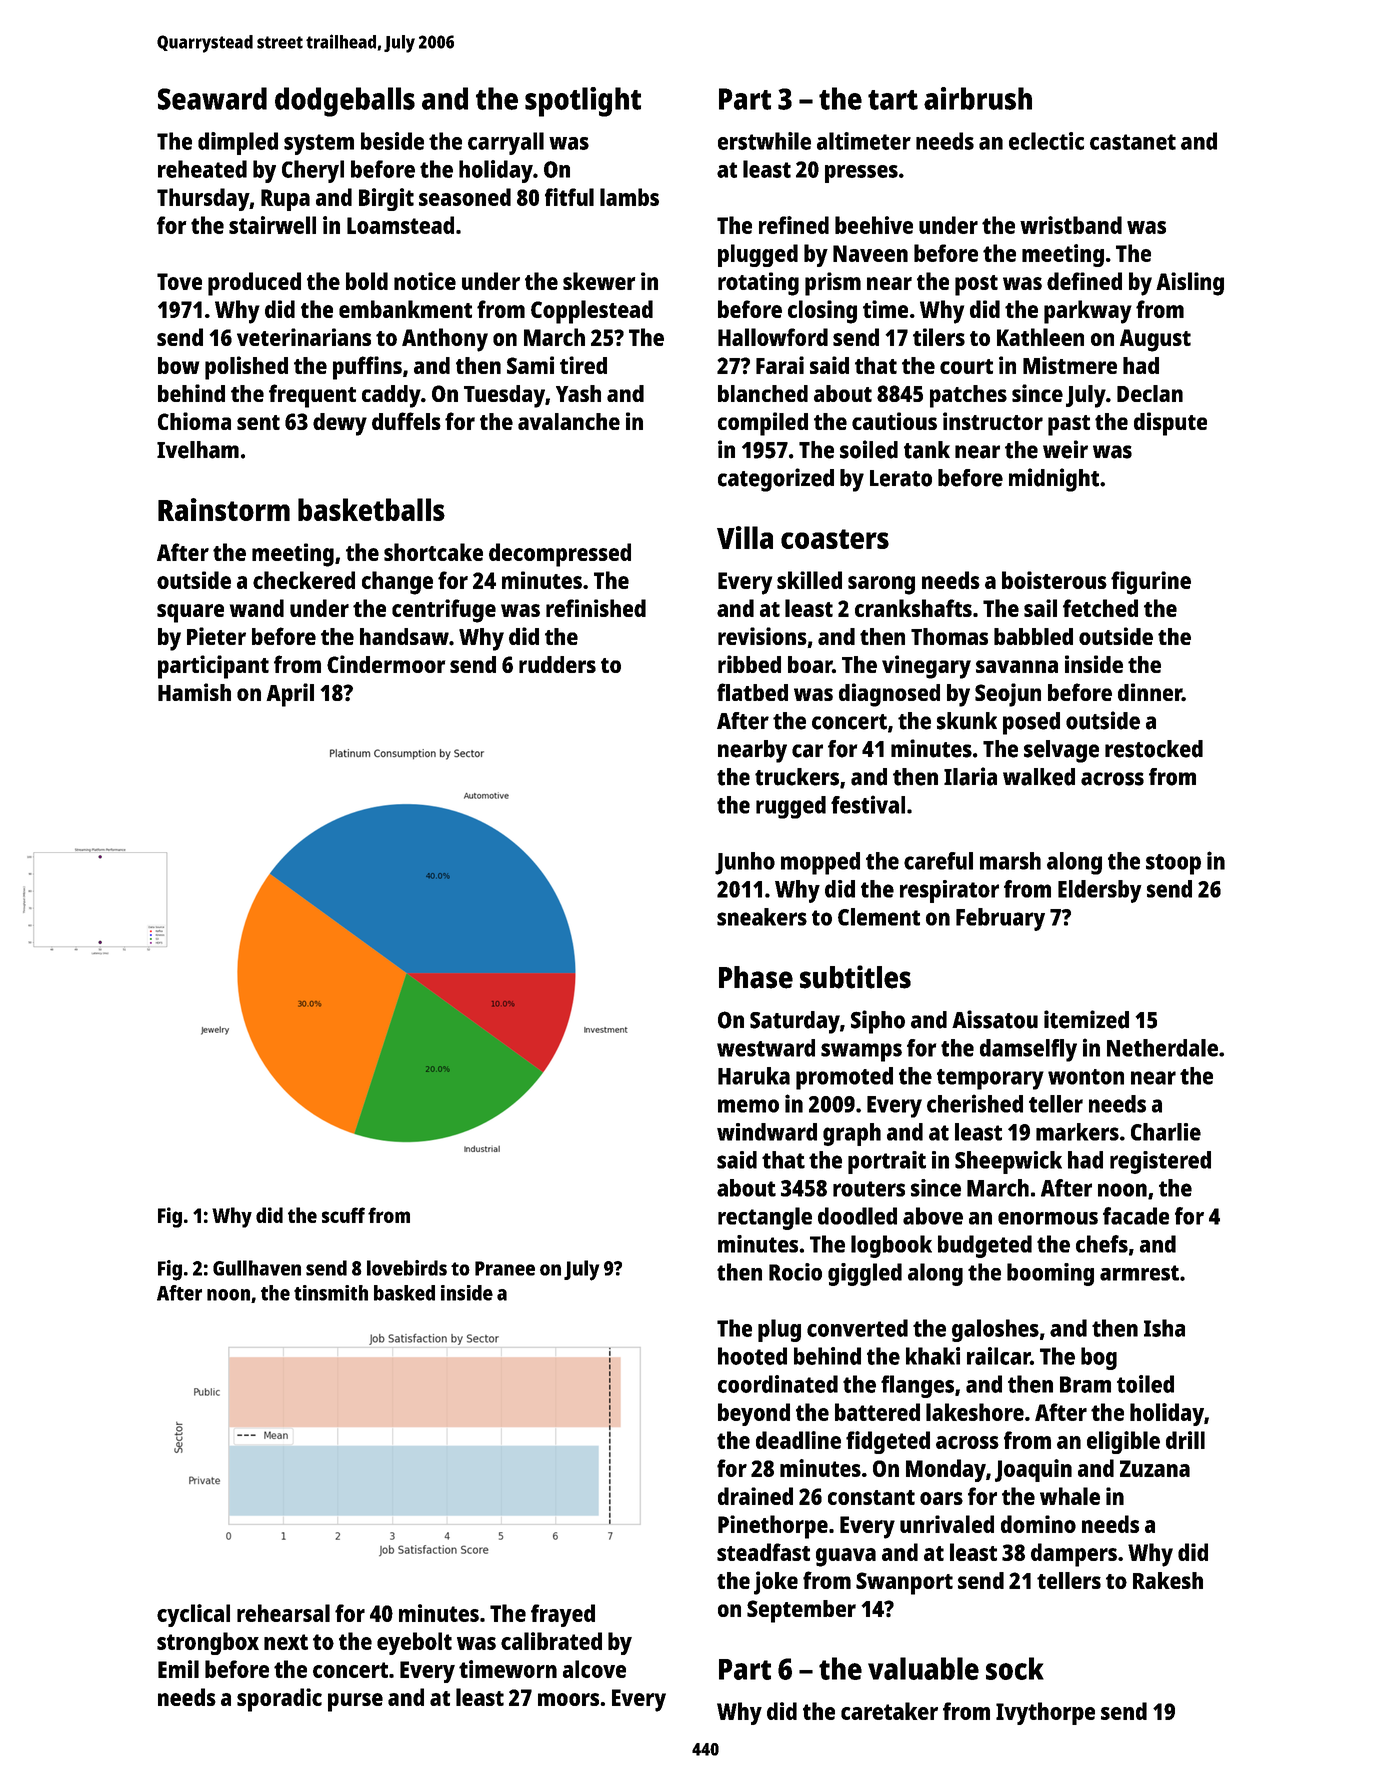 This image has height=1791, width=1384. Describe the element at coordinates (194, 692) in the image. I see `Hamish` at that location.
